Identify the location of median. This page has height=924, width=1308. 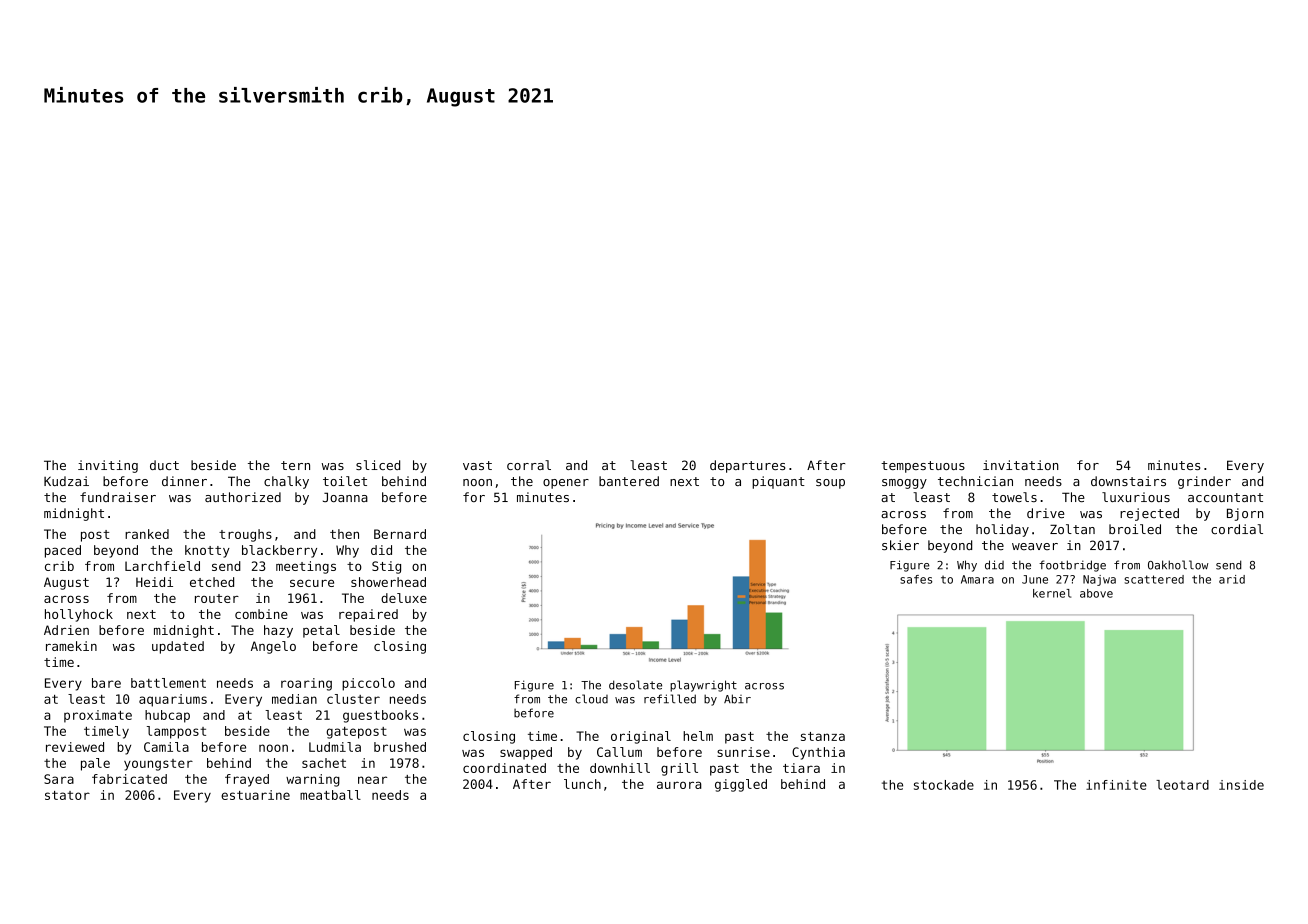
(294, 699).
